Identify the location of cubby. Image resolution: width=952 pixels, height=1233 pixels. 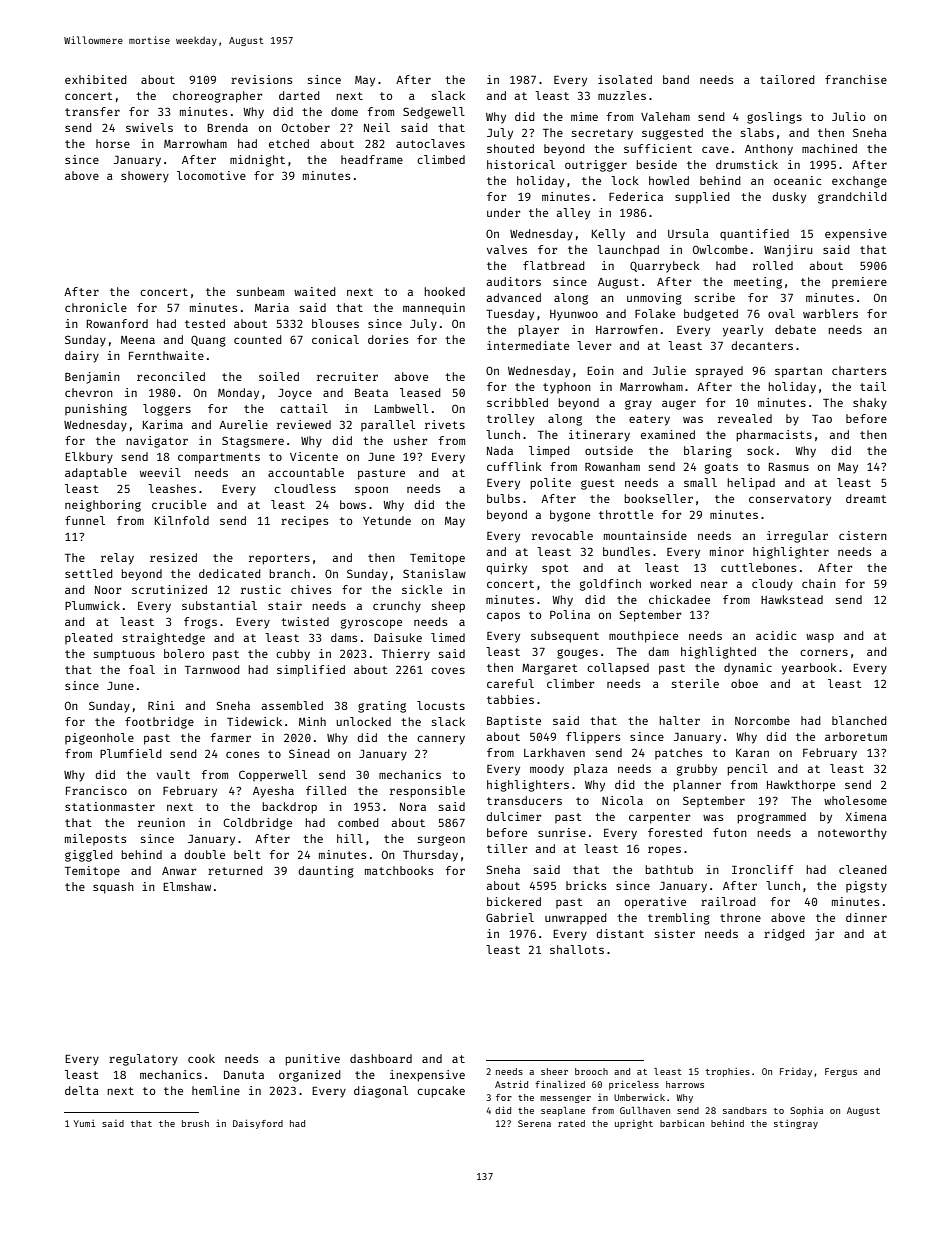
(293, 655).
